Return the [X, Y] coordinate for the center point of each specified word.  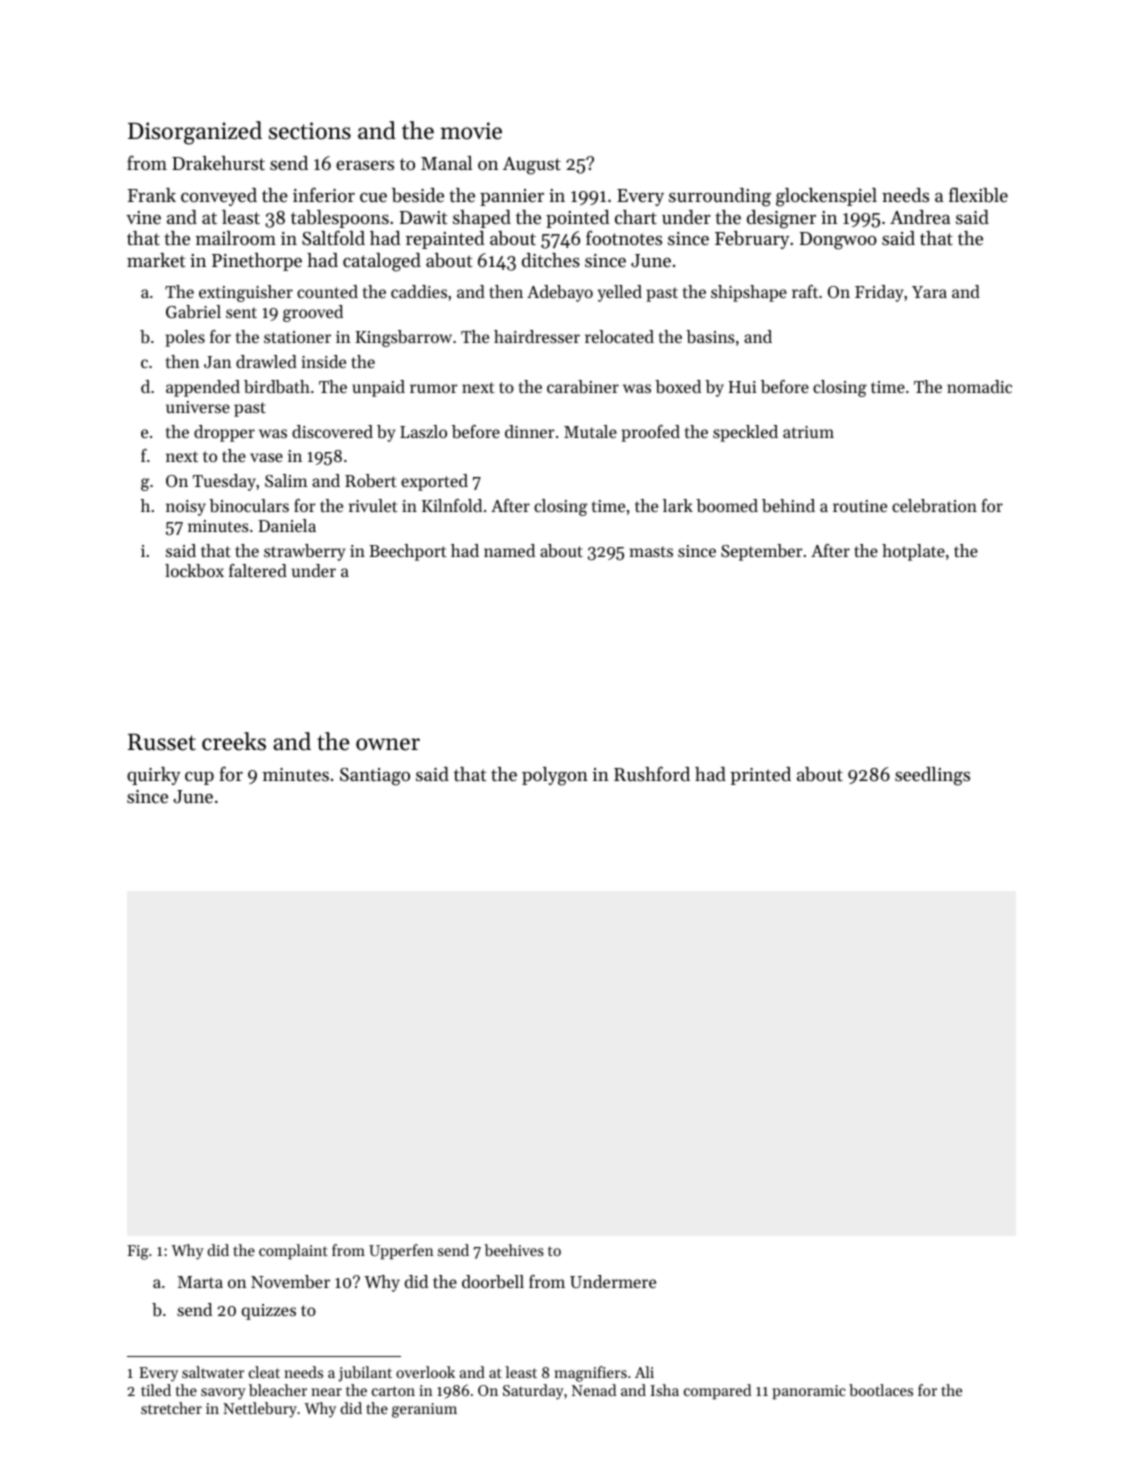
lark [678, 505]
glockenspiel [826, 197]
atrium [808, 432]
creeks [234, 741]
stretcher [171, 1408]
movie [471, 131]
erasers [365, 165]
